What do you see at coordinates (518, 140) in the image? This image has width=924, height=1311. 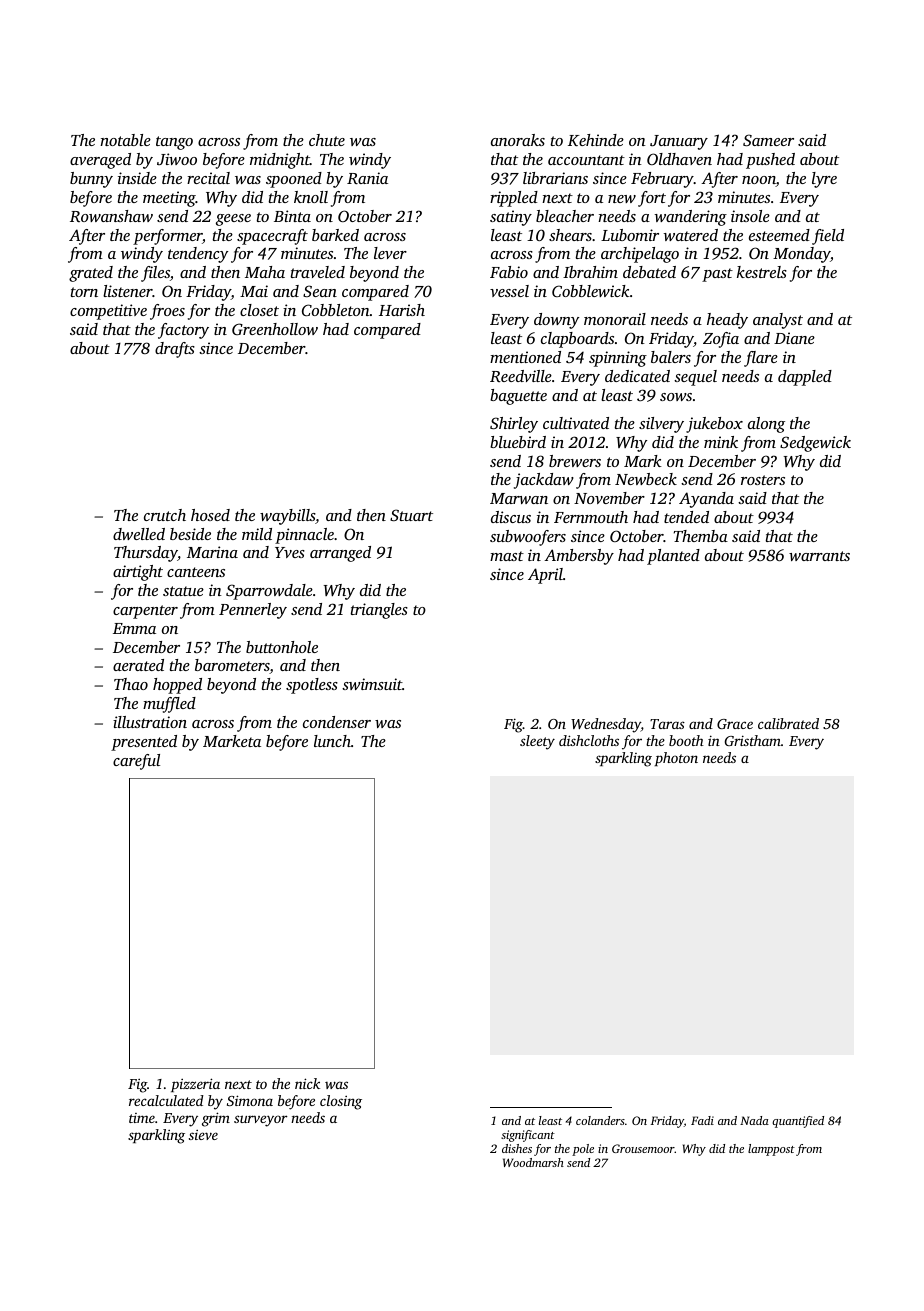 I see `anoraks` at bounding box center [518, 140].
